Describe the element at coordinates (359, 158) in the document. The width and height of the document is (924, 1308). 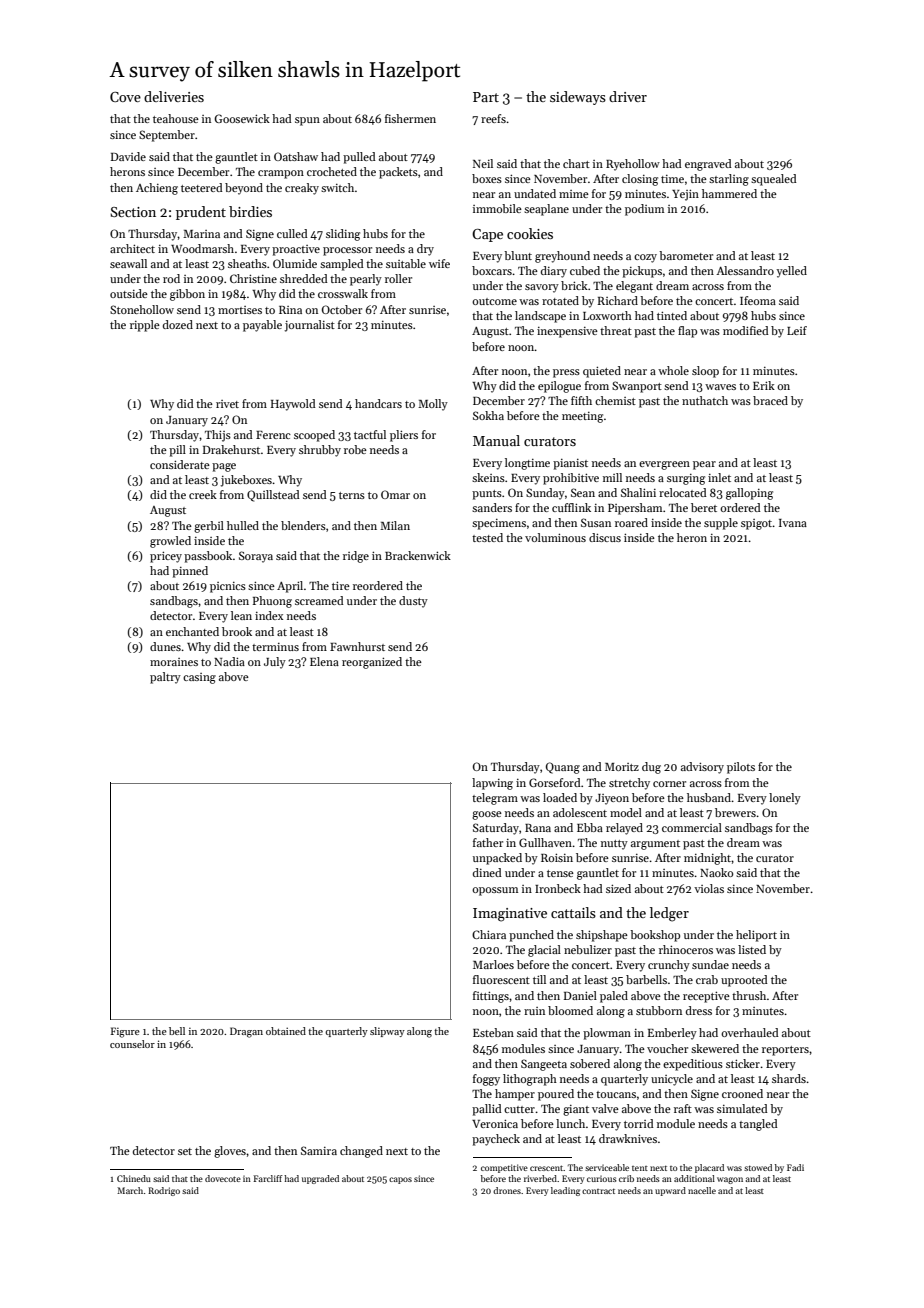
I see `pulled` at that location.
